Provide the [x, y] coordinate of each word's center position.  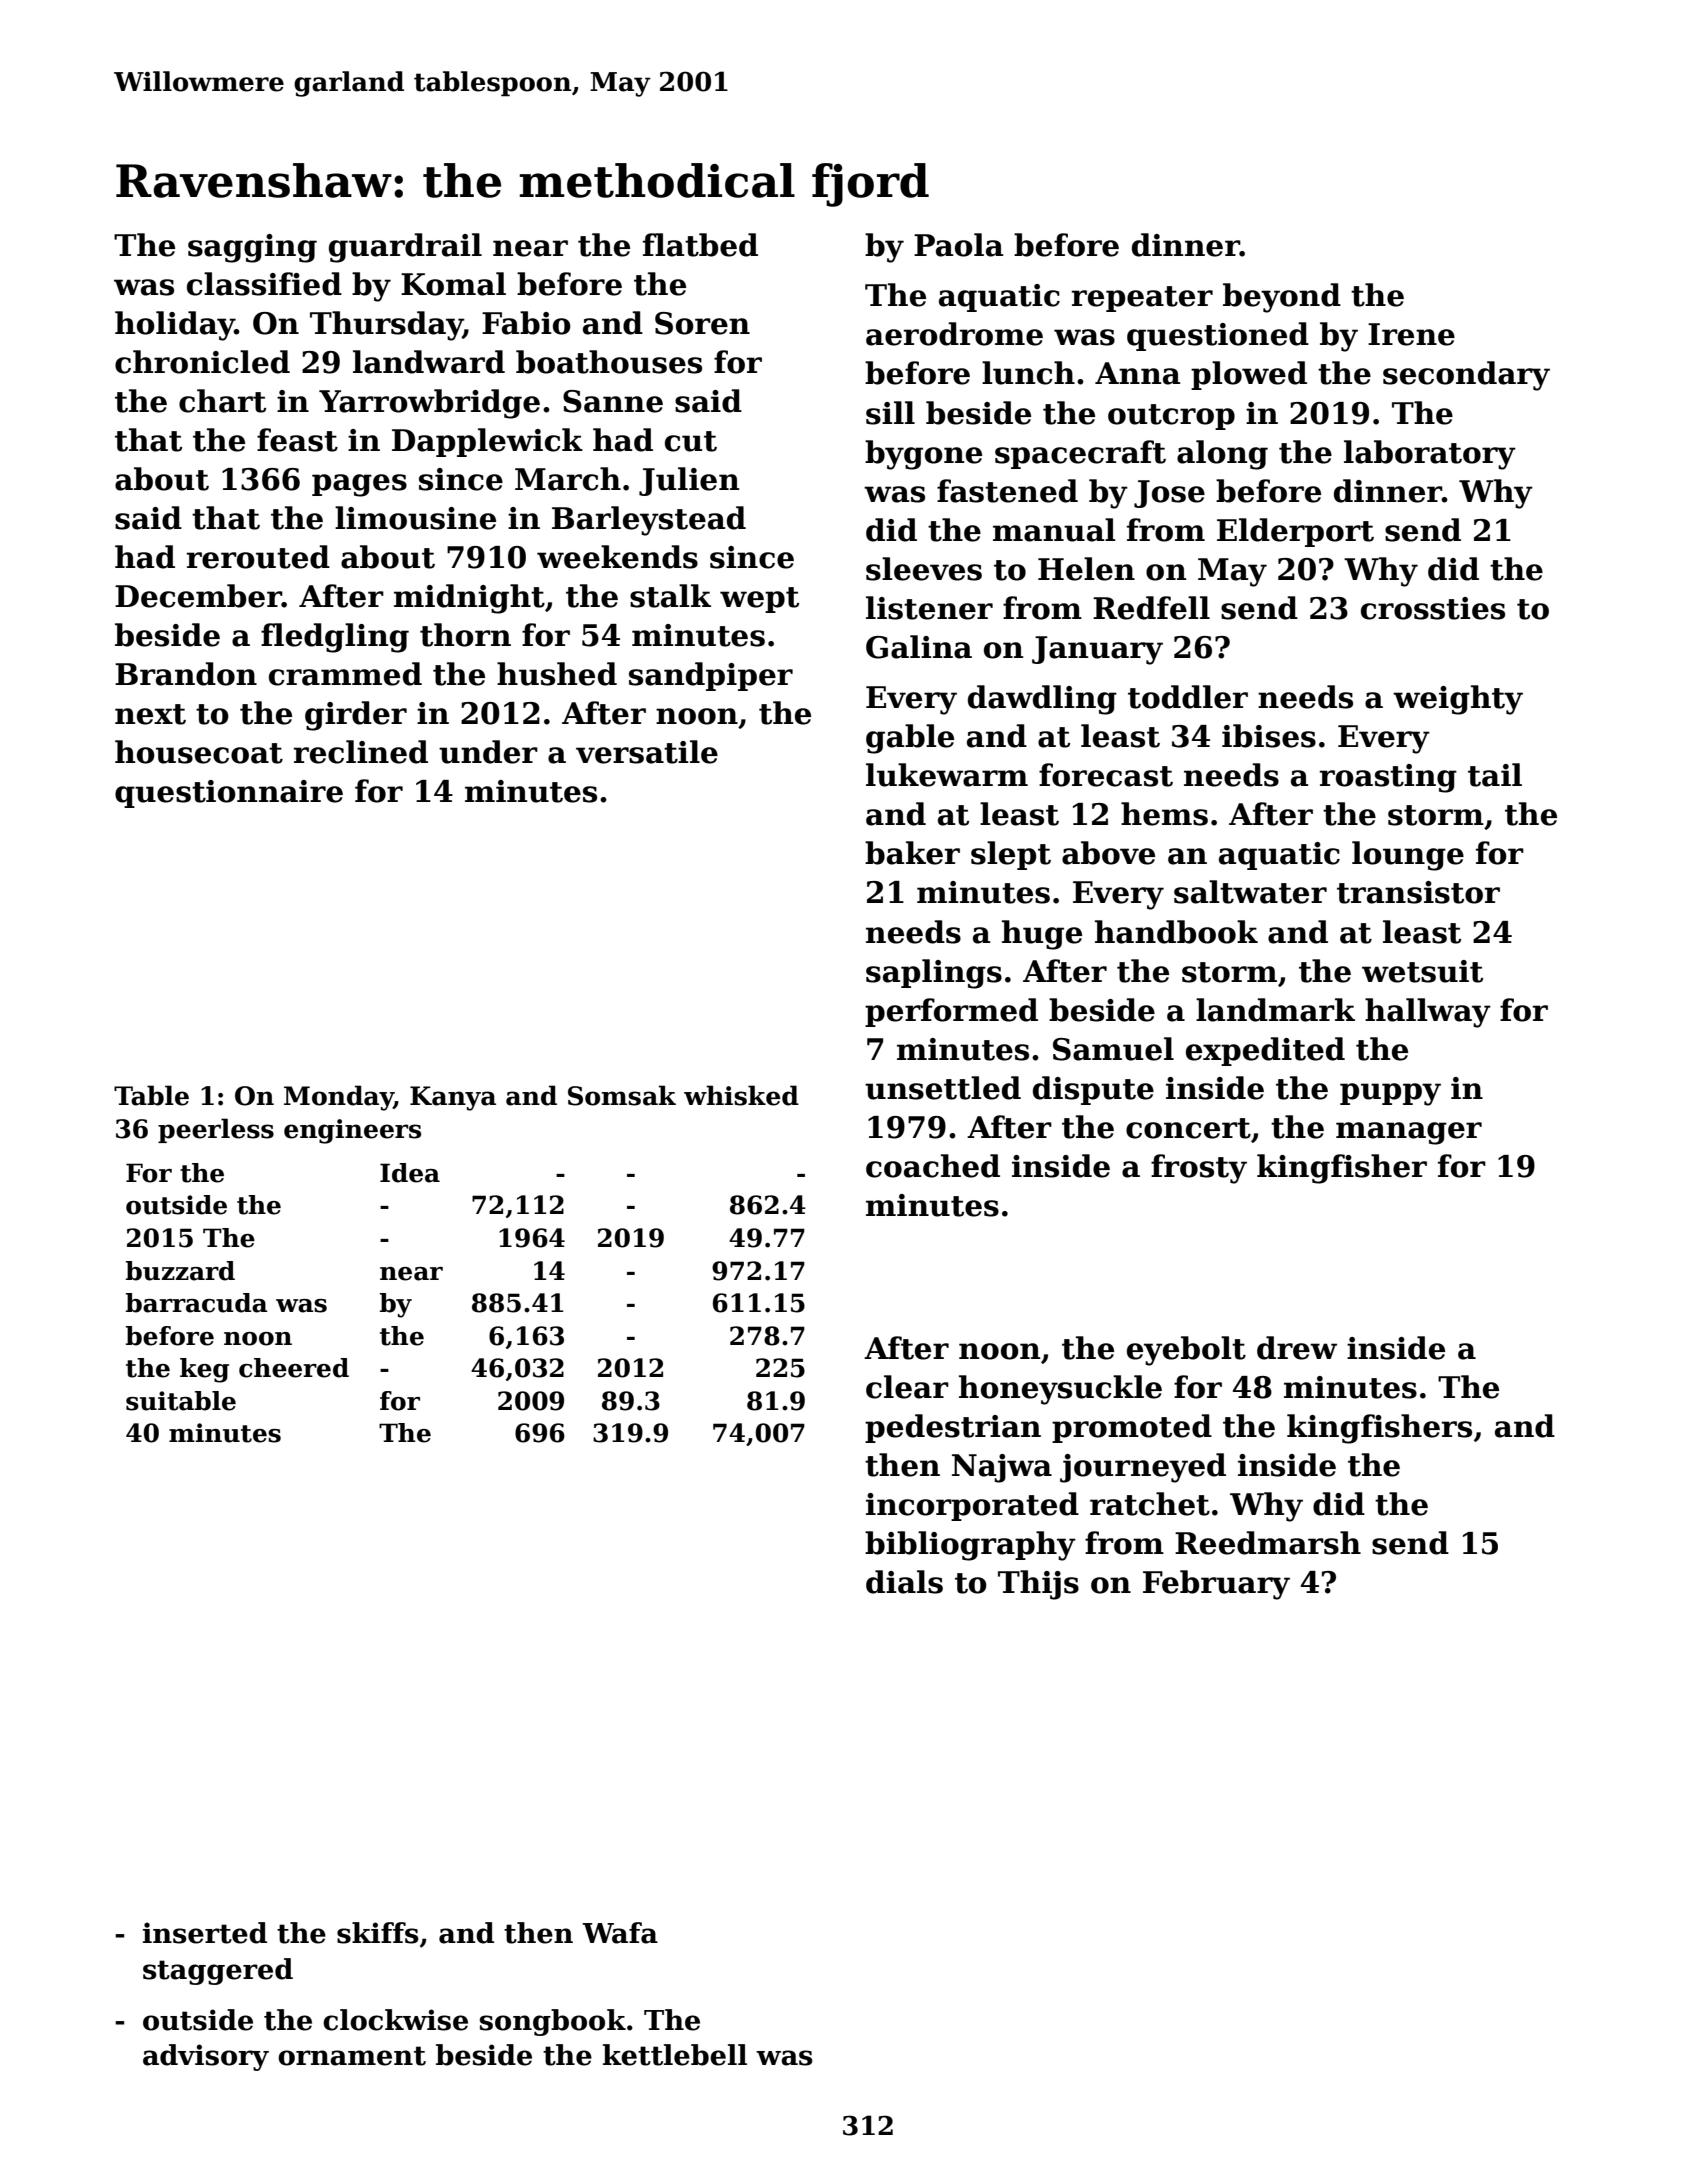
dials [904, 1582]
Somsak [622, 1095]
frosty [1199, 1169]
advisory [206, 2057]
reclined [361, 752]
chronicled [202, 362]
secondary [1466, 376]
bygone [923, 455]
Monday [339, 1098]
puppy [1390, 1094]
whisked [741, 1095]
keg [204, 1370]
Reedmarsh [1268, 1543]
